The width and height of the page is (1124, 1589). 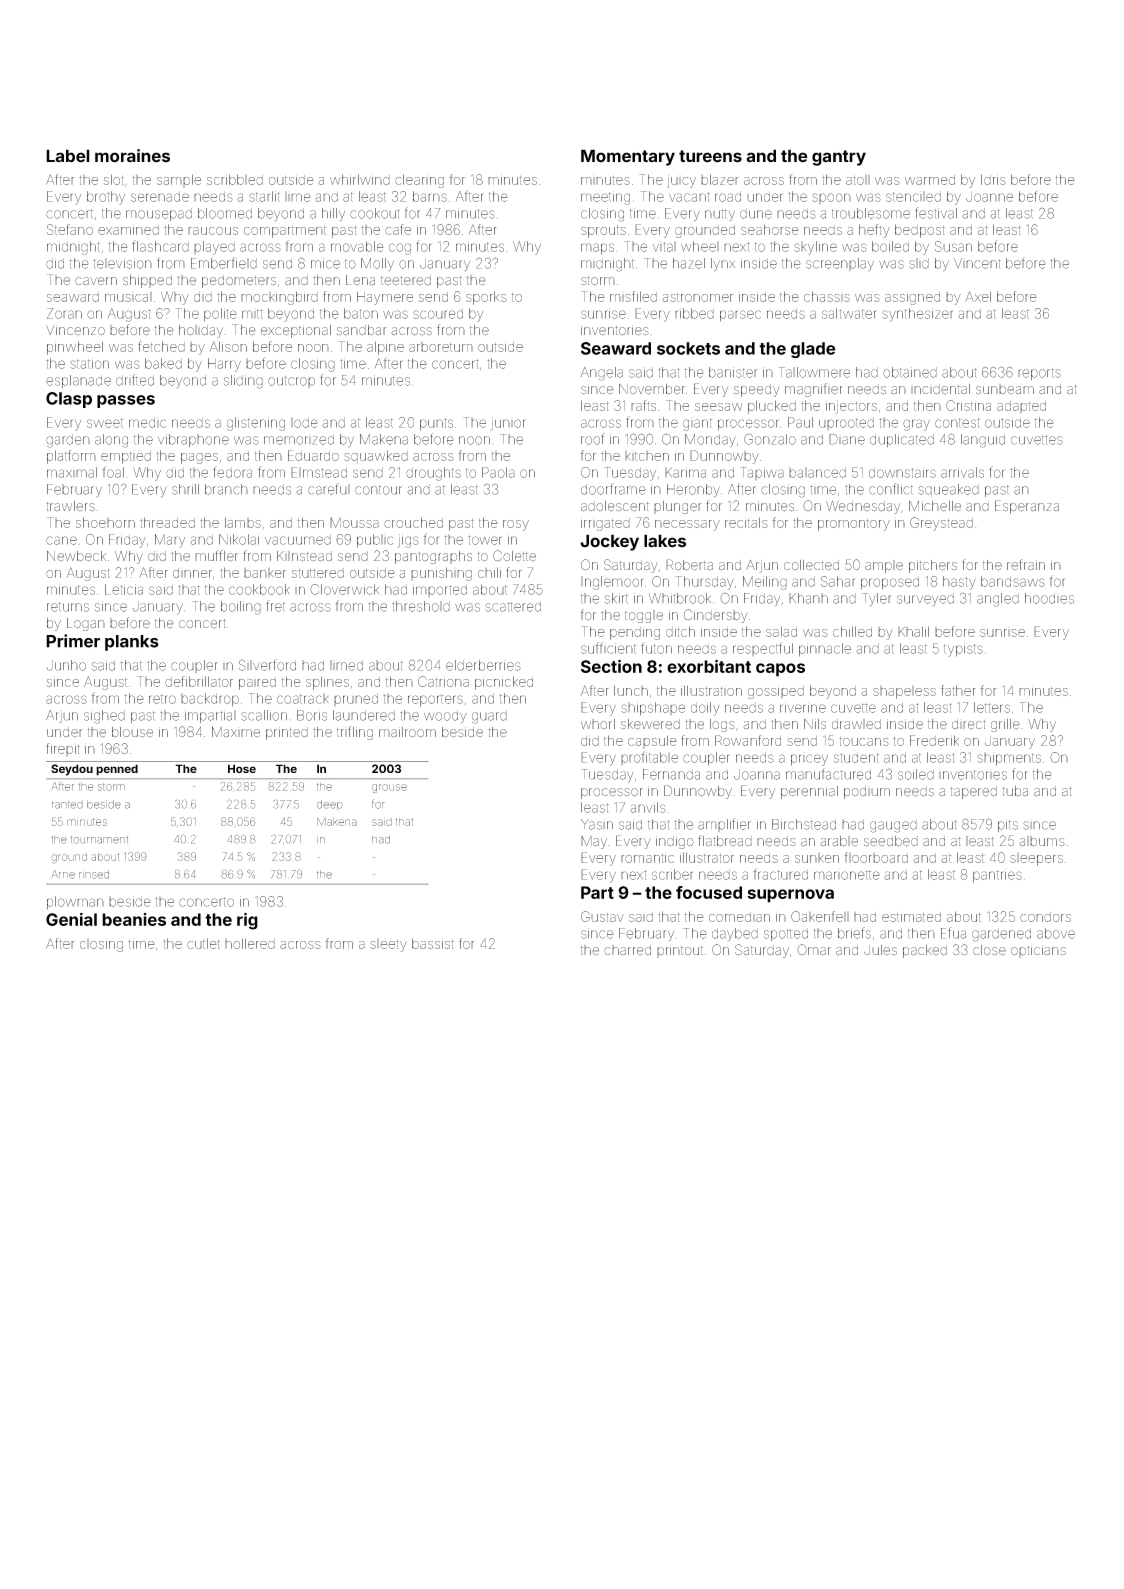 What do you see at coordinates (134, 919) in the page?
I see `beanies` at bounding box center [134, 919].
